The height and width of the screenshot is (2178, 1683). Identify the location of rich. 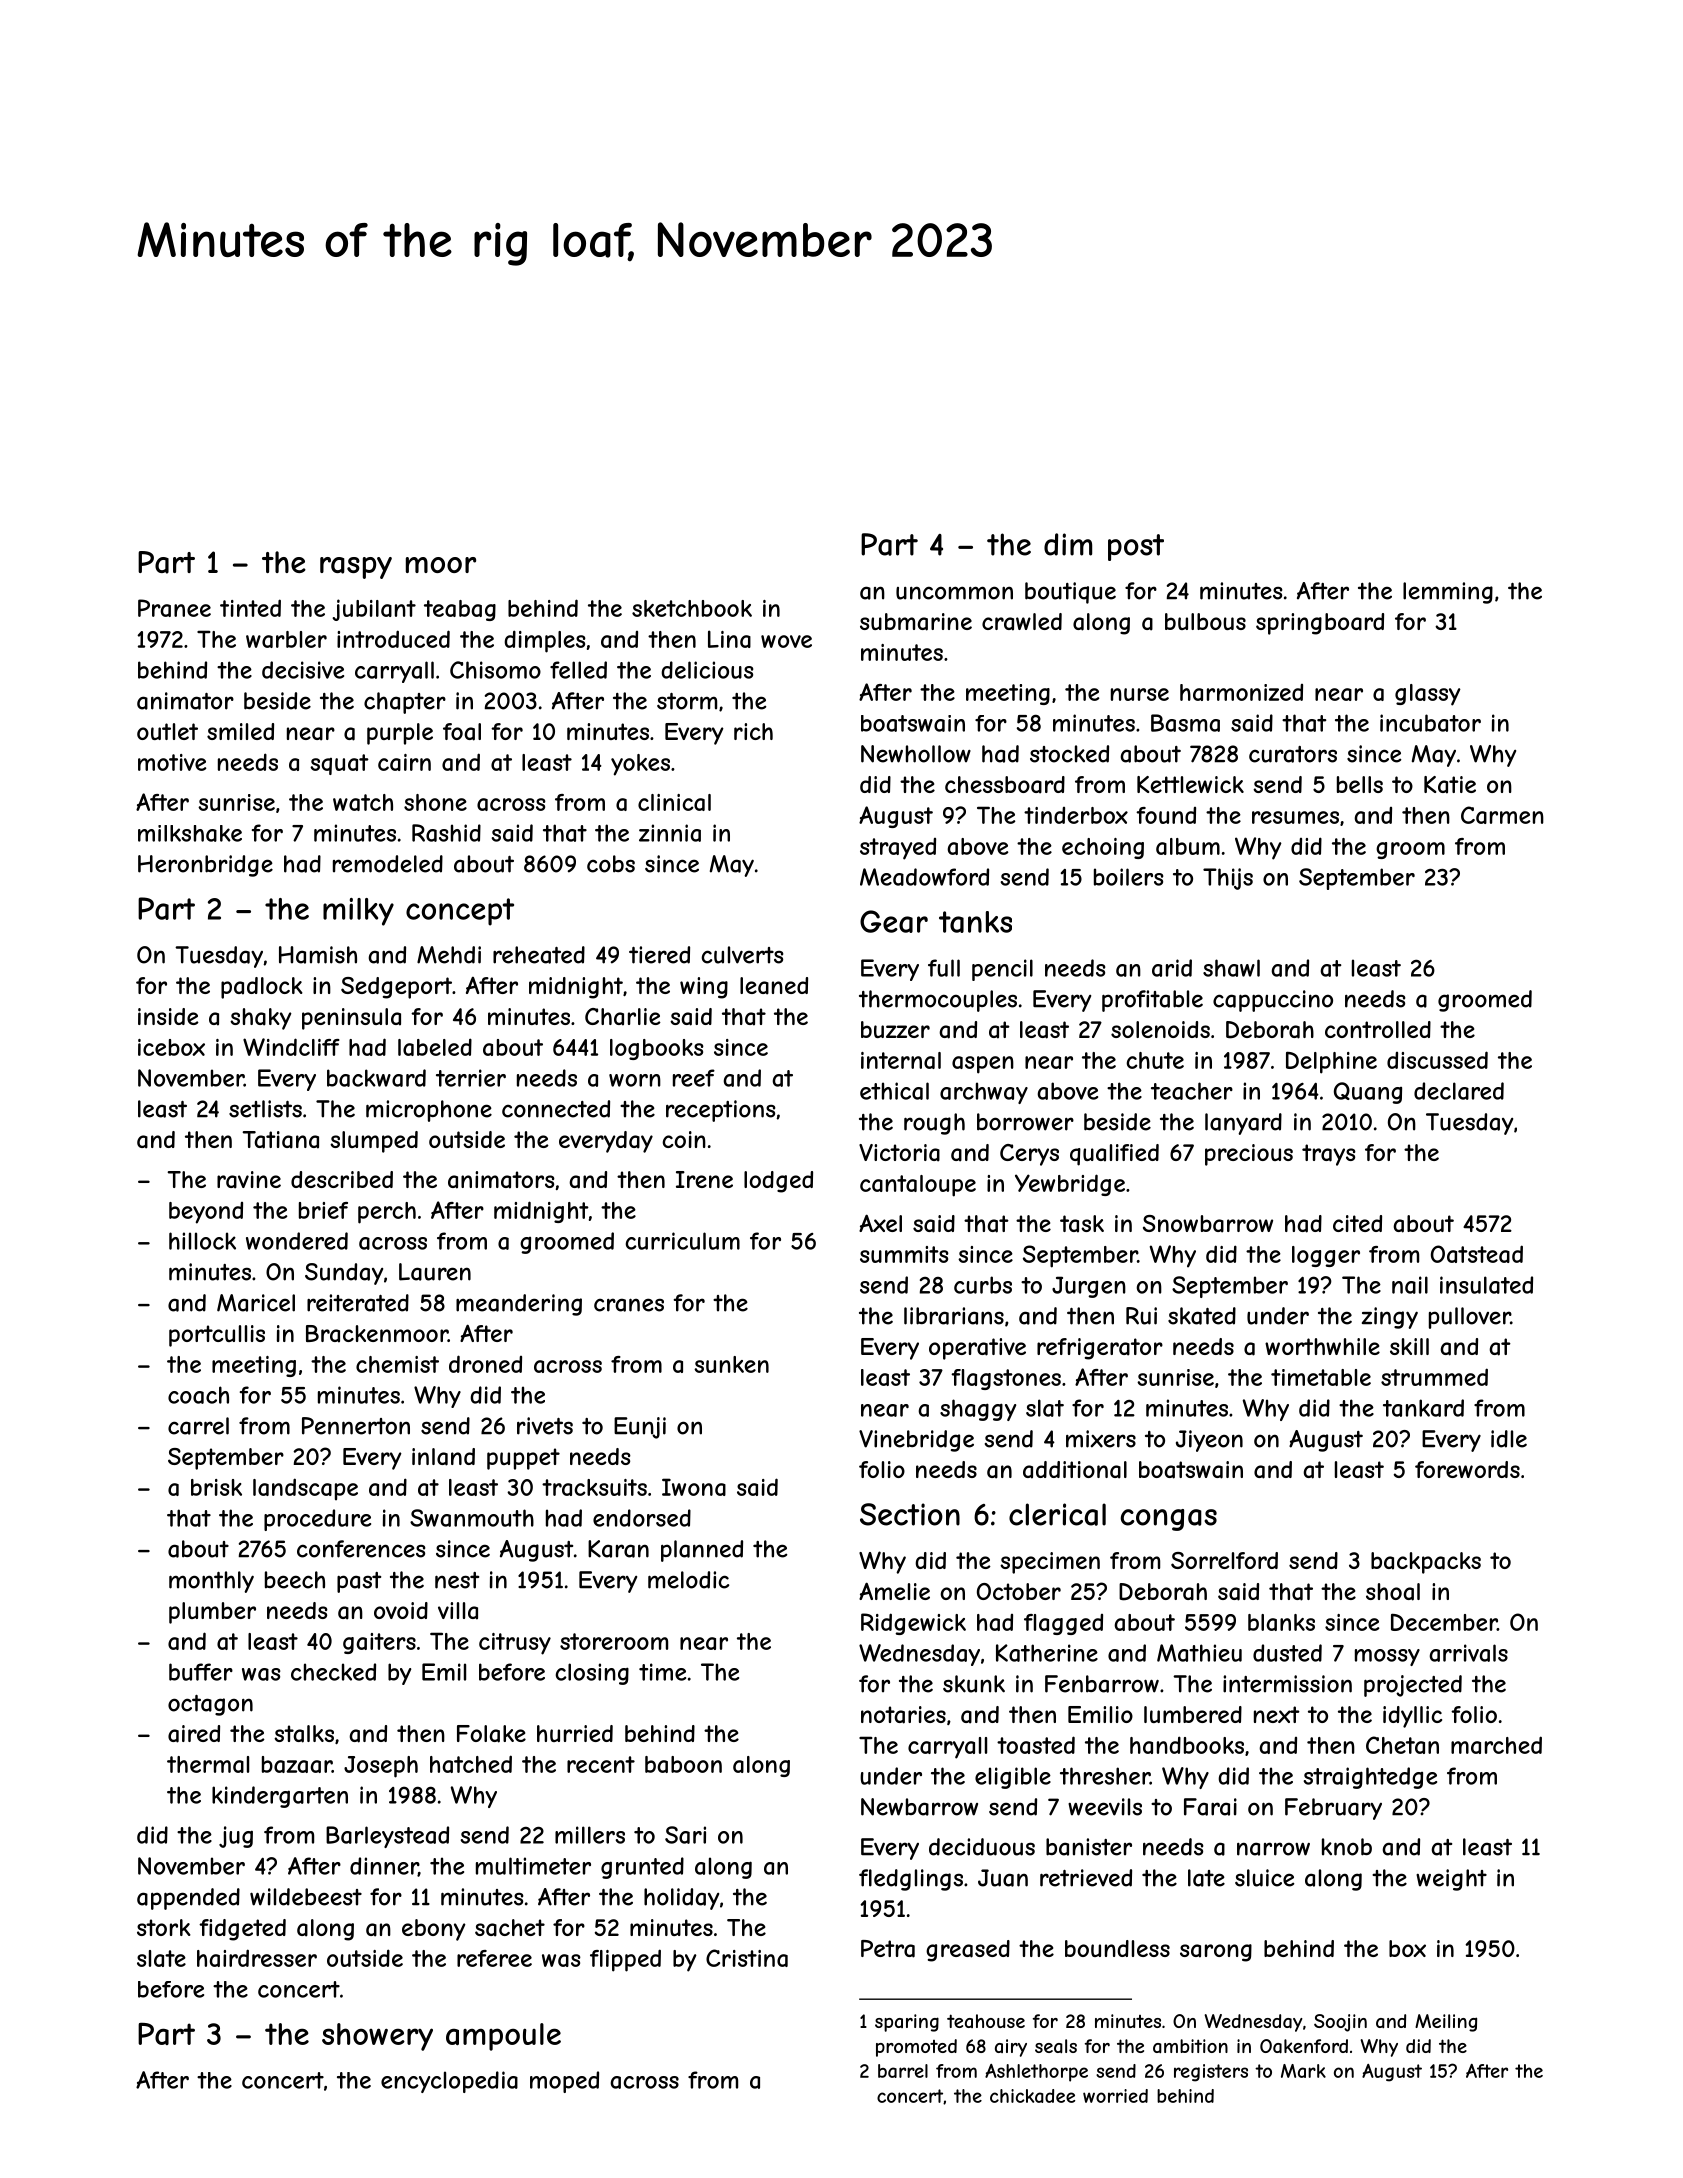
(753, 731).
